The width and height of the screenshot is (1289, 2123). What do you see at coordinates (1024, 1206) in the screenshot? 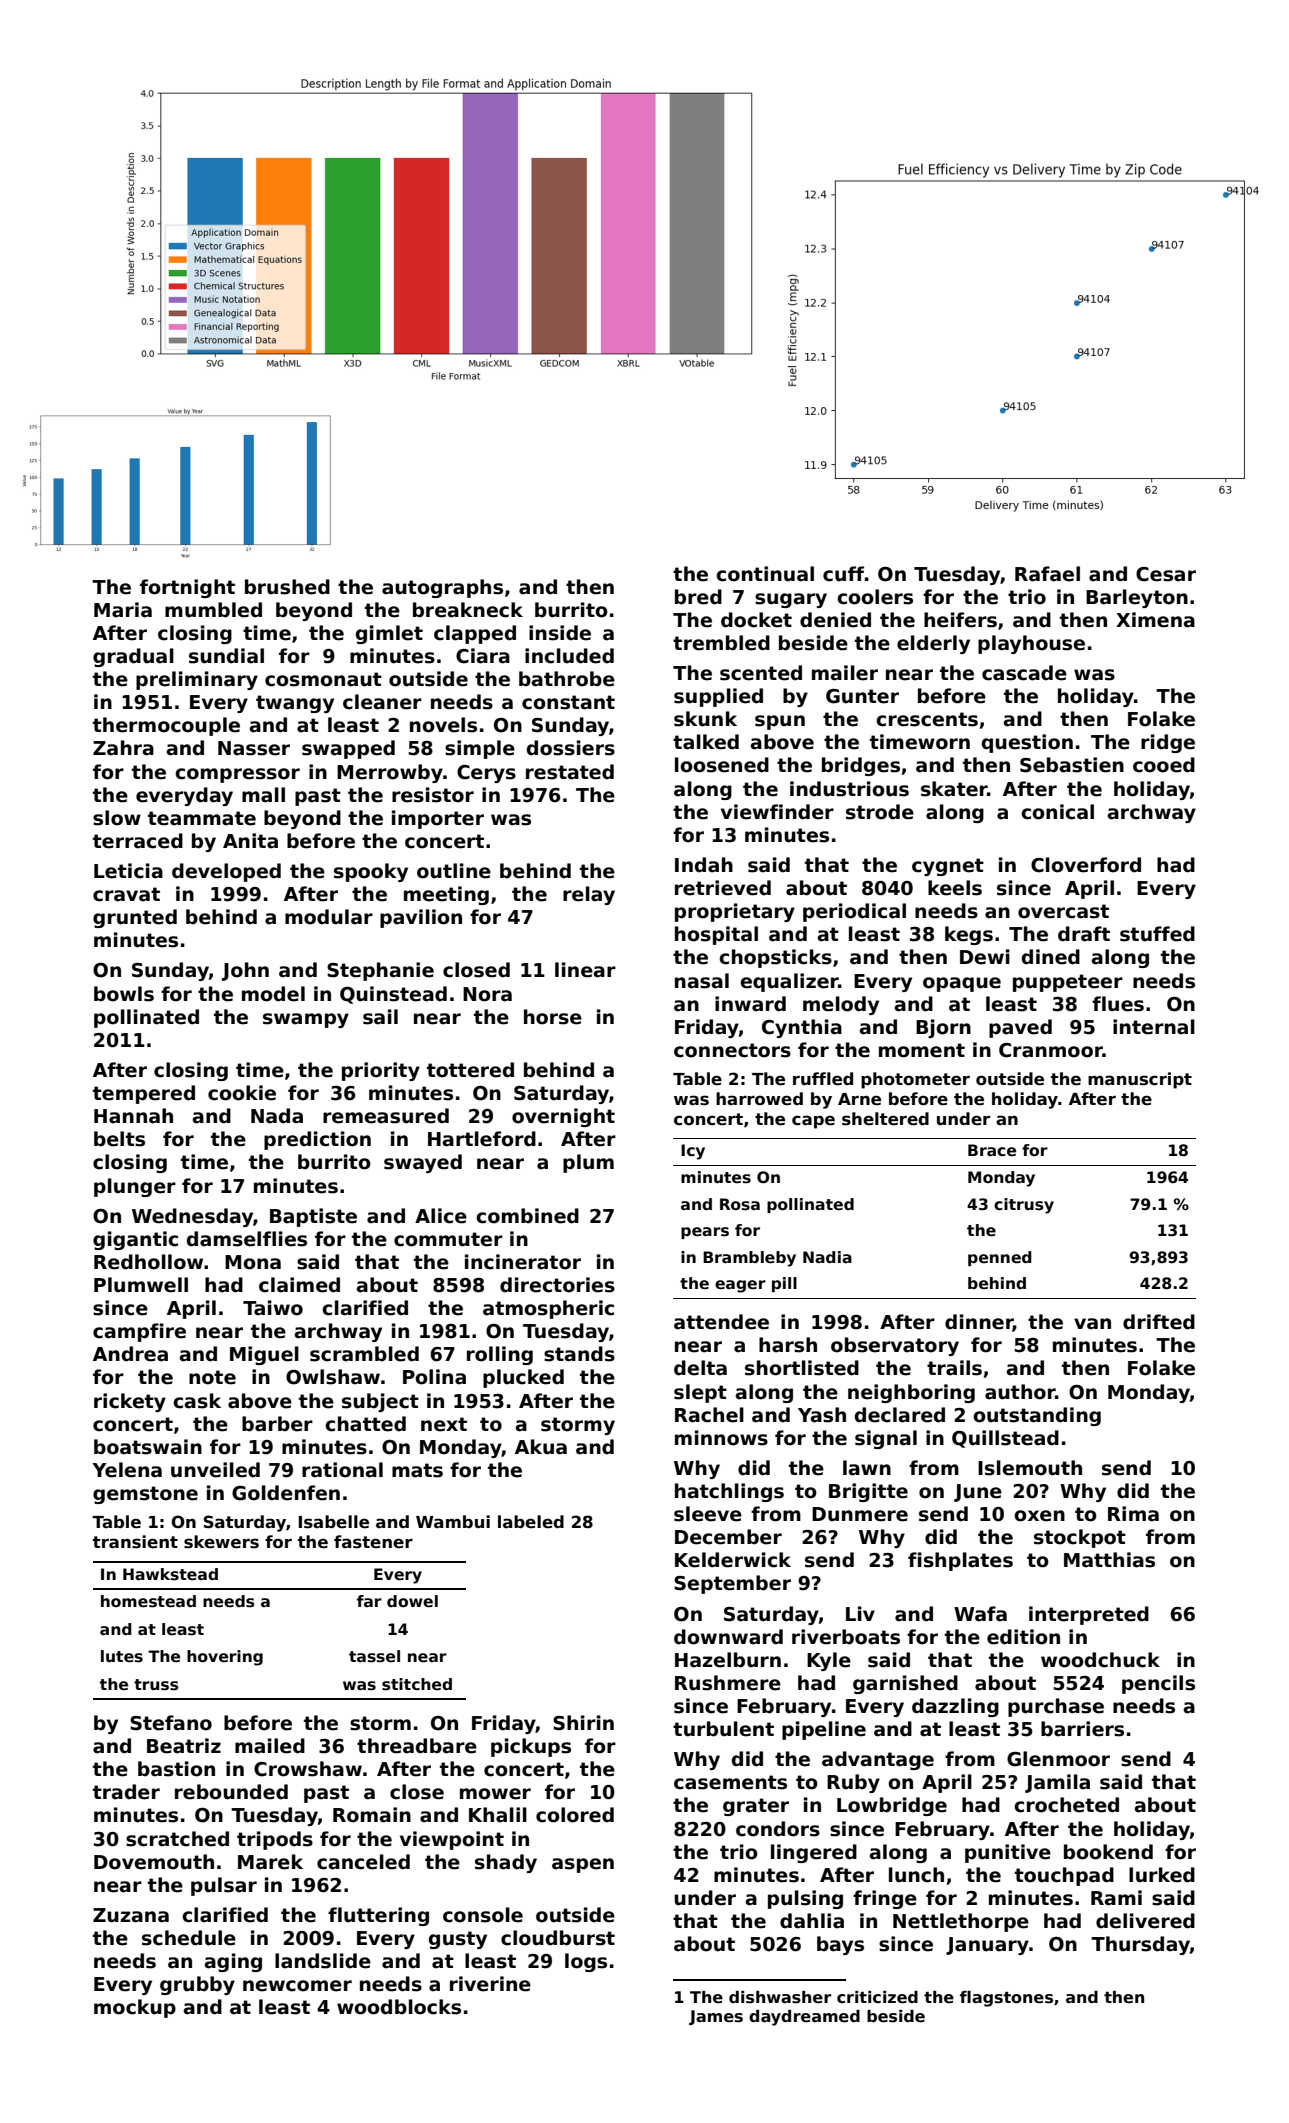
I see `citrusy` at bounding box center [1024, 1206].
